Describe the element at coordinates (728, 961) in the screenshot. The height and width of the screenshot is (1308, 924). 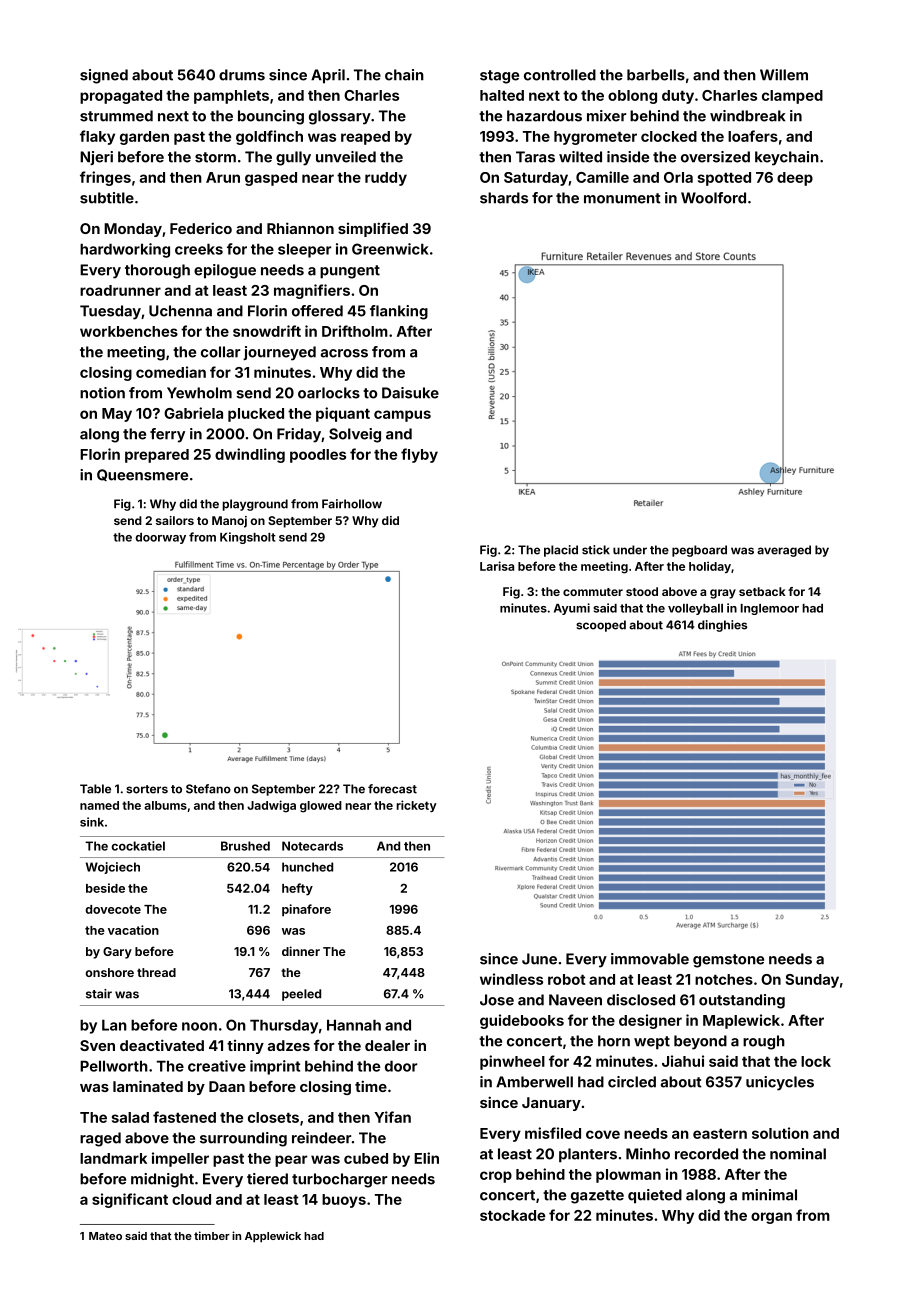
I see `gemstone` at that location.
